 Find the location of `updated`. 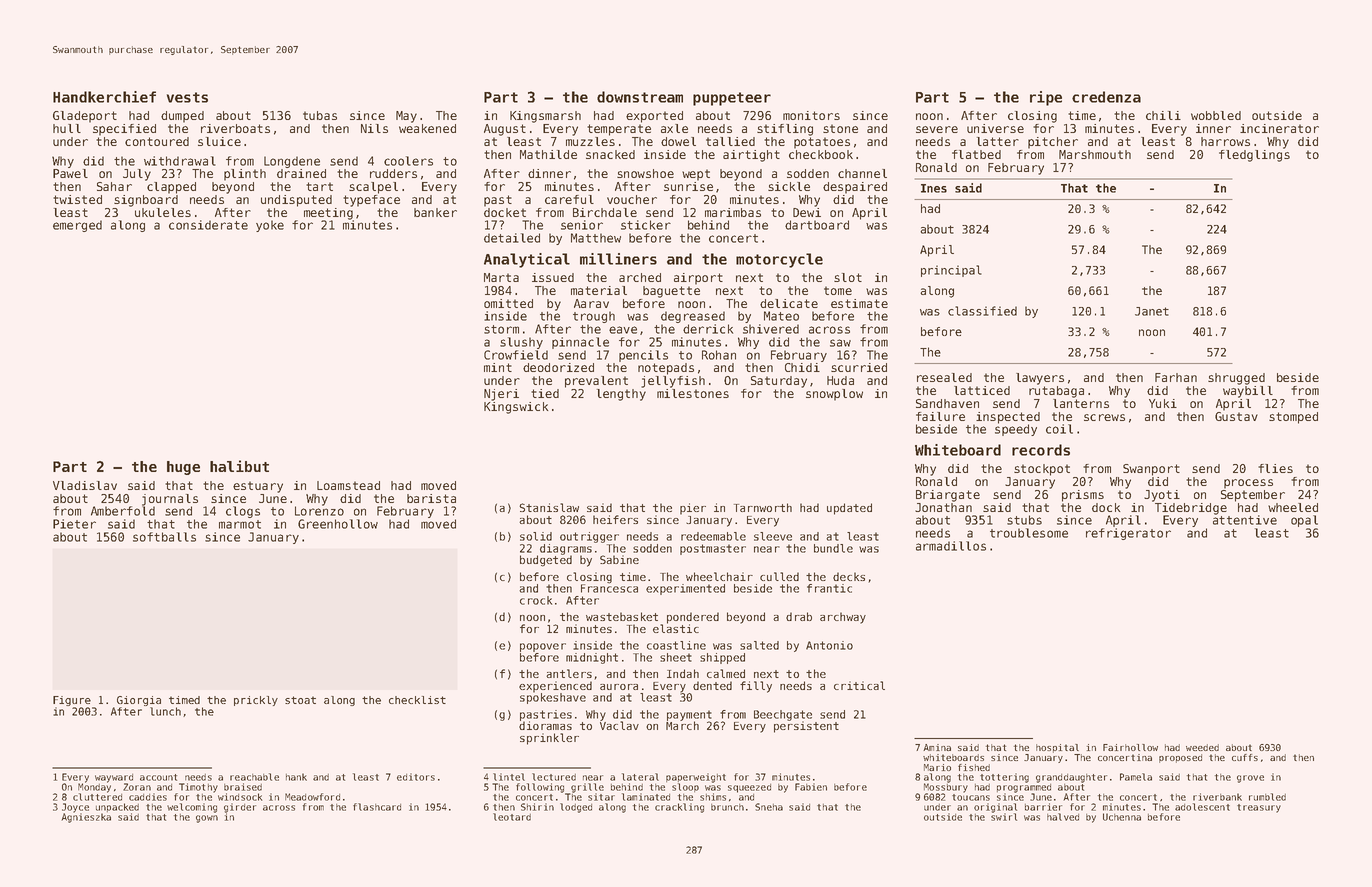

updated is located at coordinates (849, 509).
